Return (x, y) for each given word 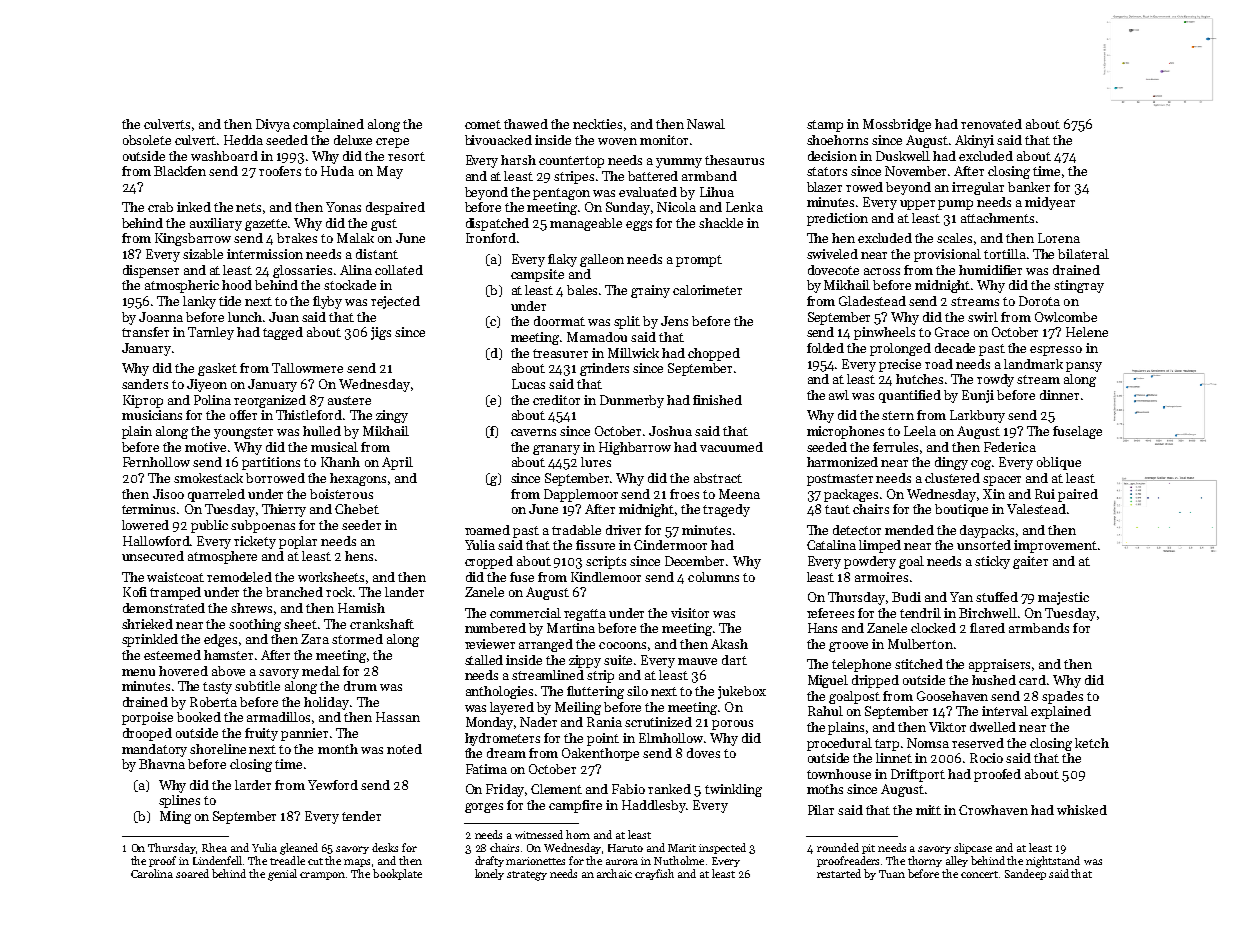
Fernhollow (156, 462)
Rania (604, 722)
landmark (1033, 364)
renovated (991, 124)
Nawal (706, 124)
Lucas (528, 384)
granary (556, 450)
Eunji (978, 396)
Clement (556, 789)
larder (253, 785)
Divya (273, 125)
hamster (228, 655)
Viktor (947, 727)
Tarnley (211, 333)
